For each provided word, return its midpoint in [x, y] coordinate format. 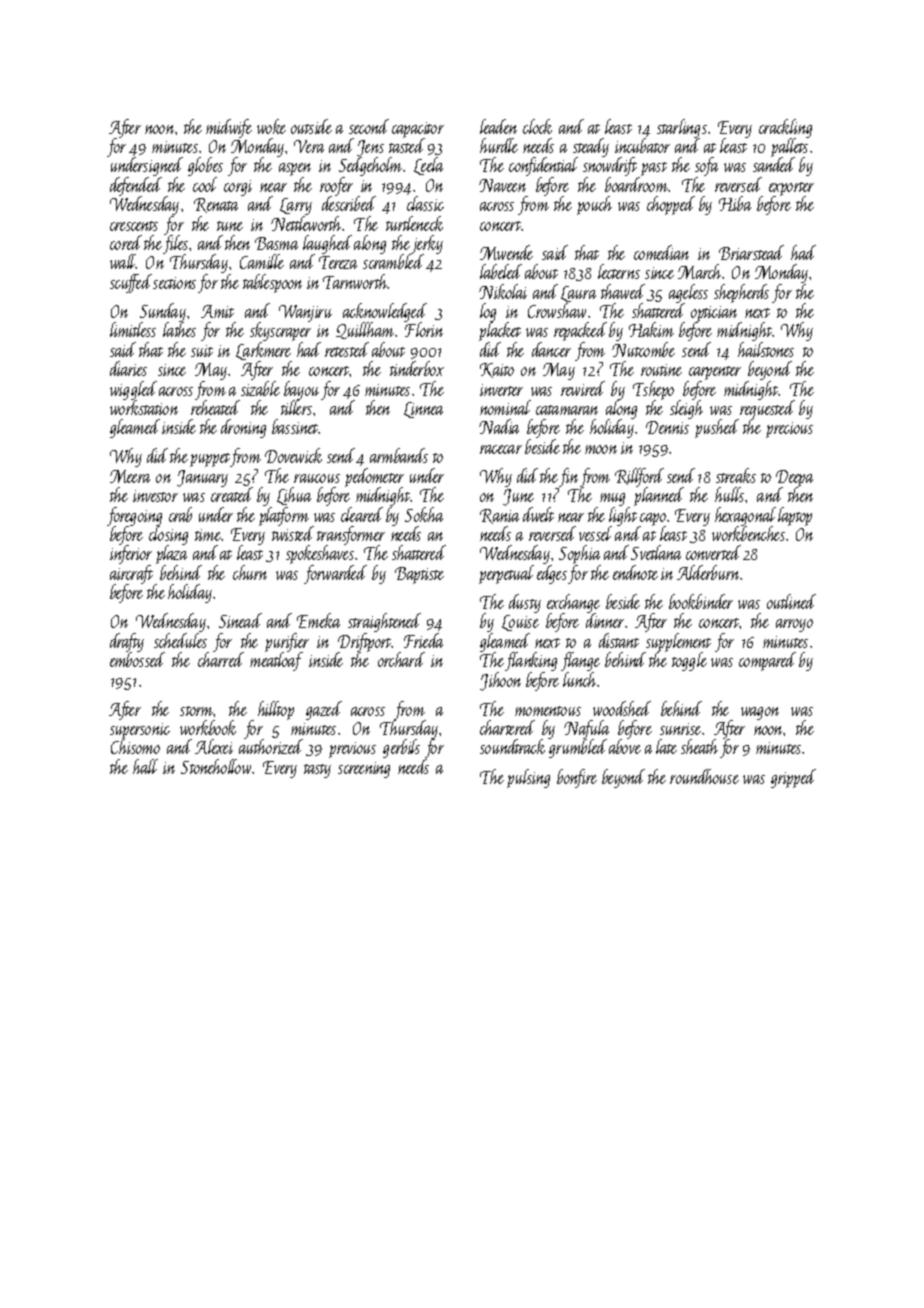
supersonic [140, 731]
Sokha [424, 514]
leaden [498, 126]
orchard [401, 659]
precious [789, 430]
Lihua [294, 496]
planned [658, 497]
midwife [229, 128]
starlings [682, 128]
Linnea [423, 410]
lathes [179, 330]
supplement [677, 643]
